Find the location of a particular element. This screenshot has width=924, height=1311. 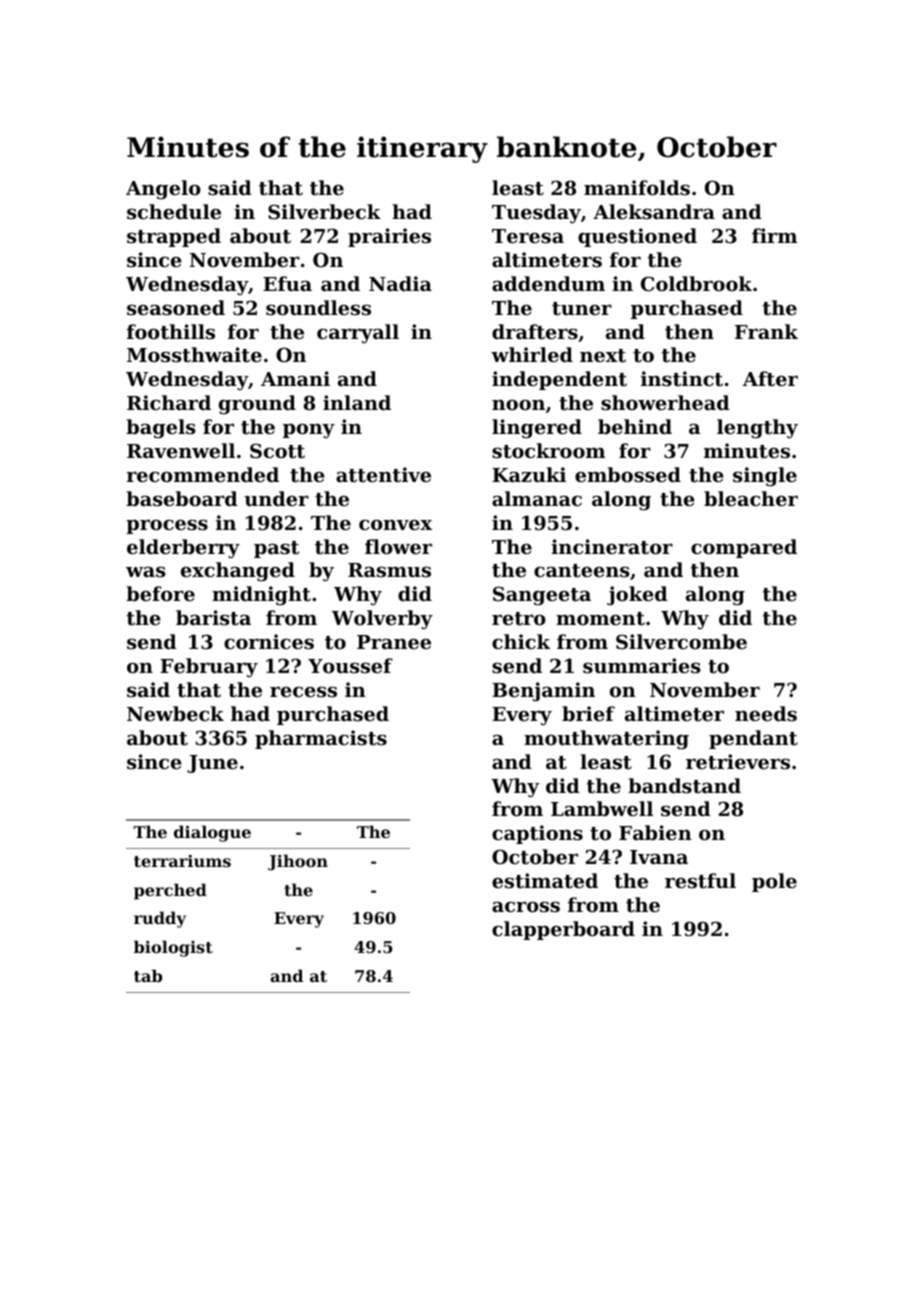

bandstand is located at coordinates (684, 786).
